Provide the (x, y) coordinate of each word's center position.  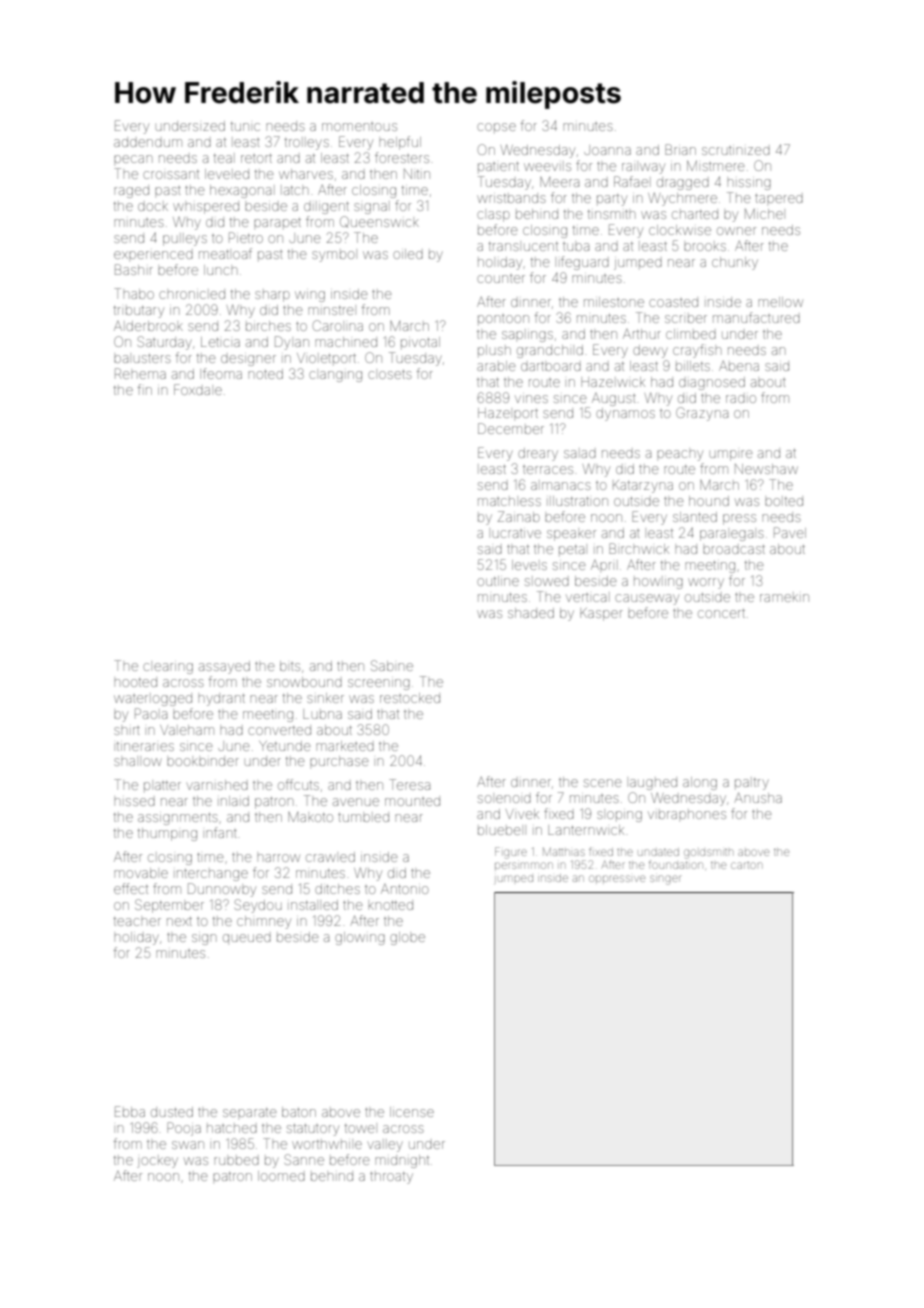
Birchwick (639, 548)
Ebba (130, 1111)
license (412, 1112)
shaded (531, 613)
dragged (683, 183)
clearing (168, 668)
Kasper (601, 614)
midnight (402, 1161)
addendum (148, 142)
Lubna (322, 714)
